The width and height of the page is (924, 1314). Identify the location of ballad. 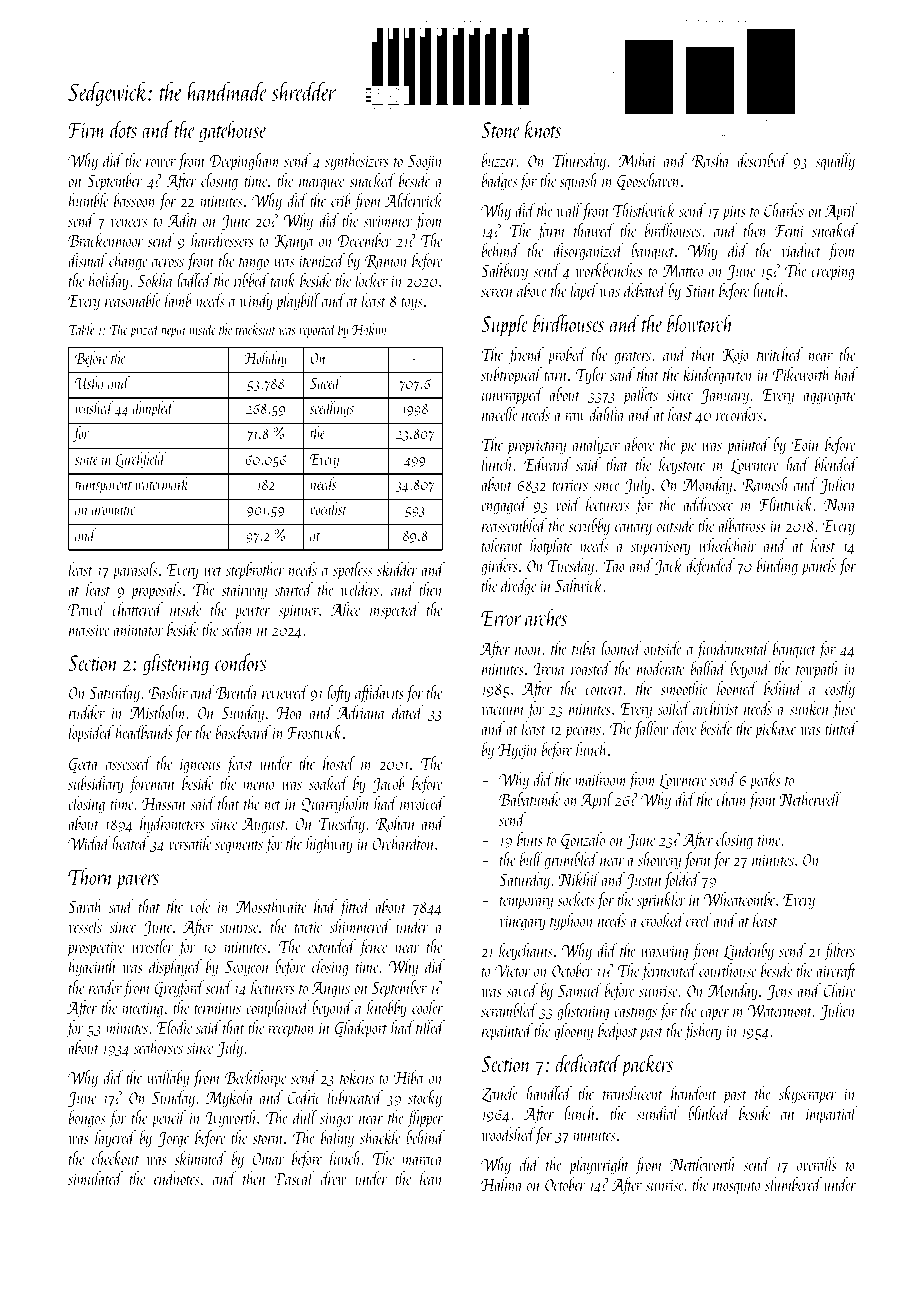
(709, 668).
